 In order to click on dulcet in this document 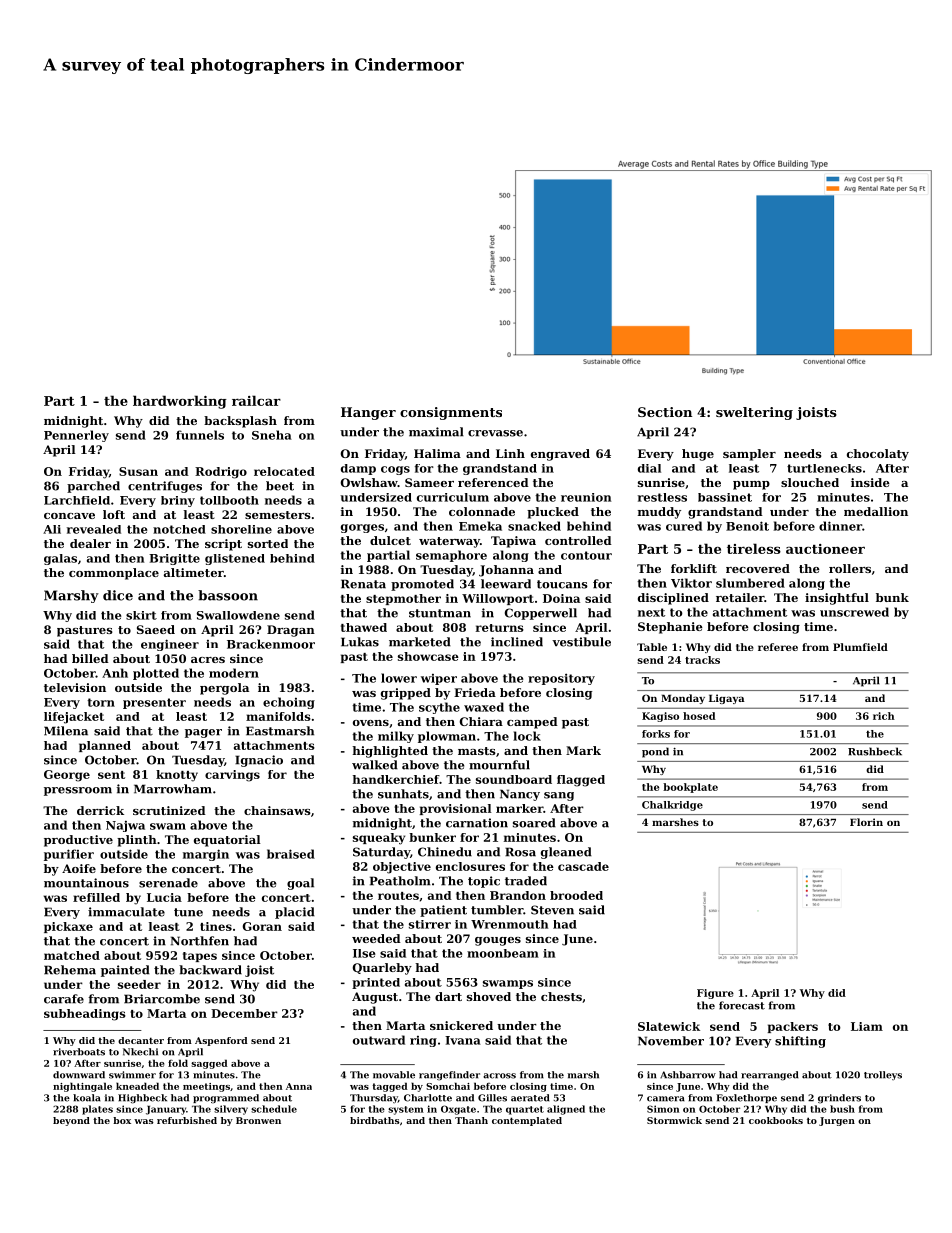, I will do `click(390, 540)`.
